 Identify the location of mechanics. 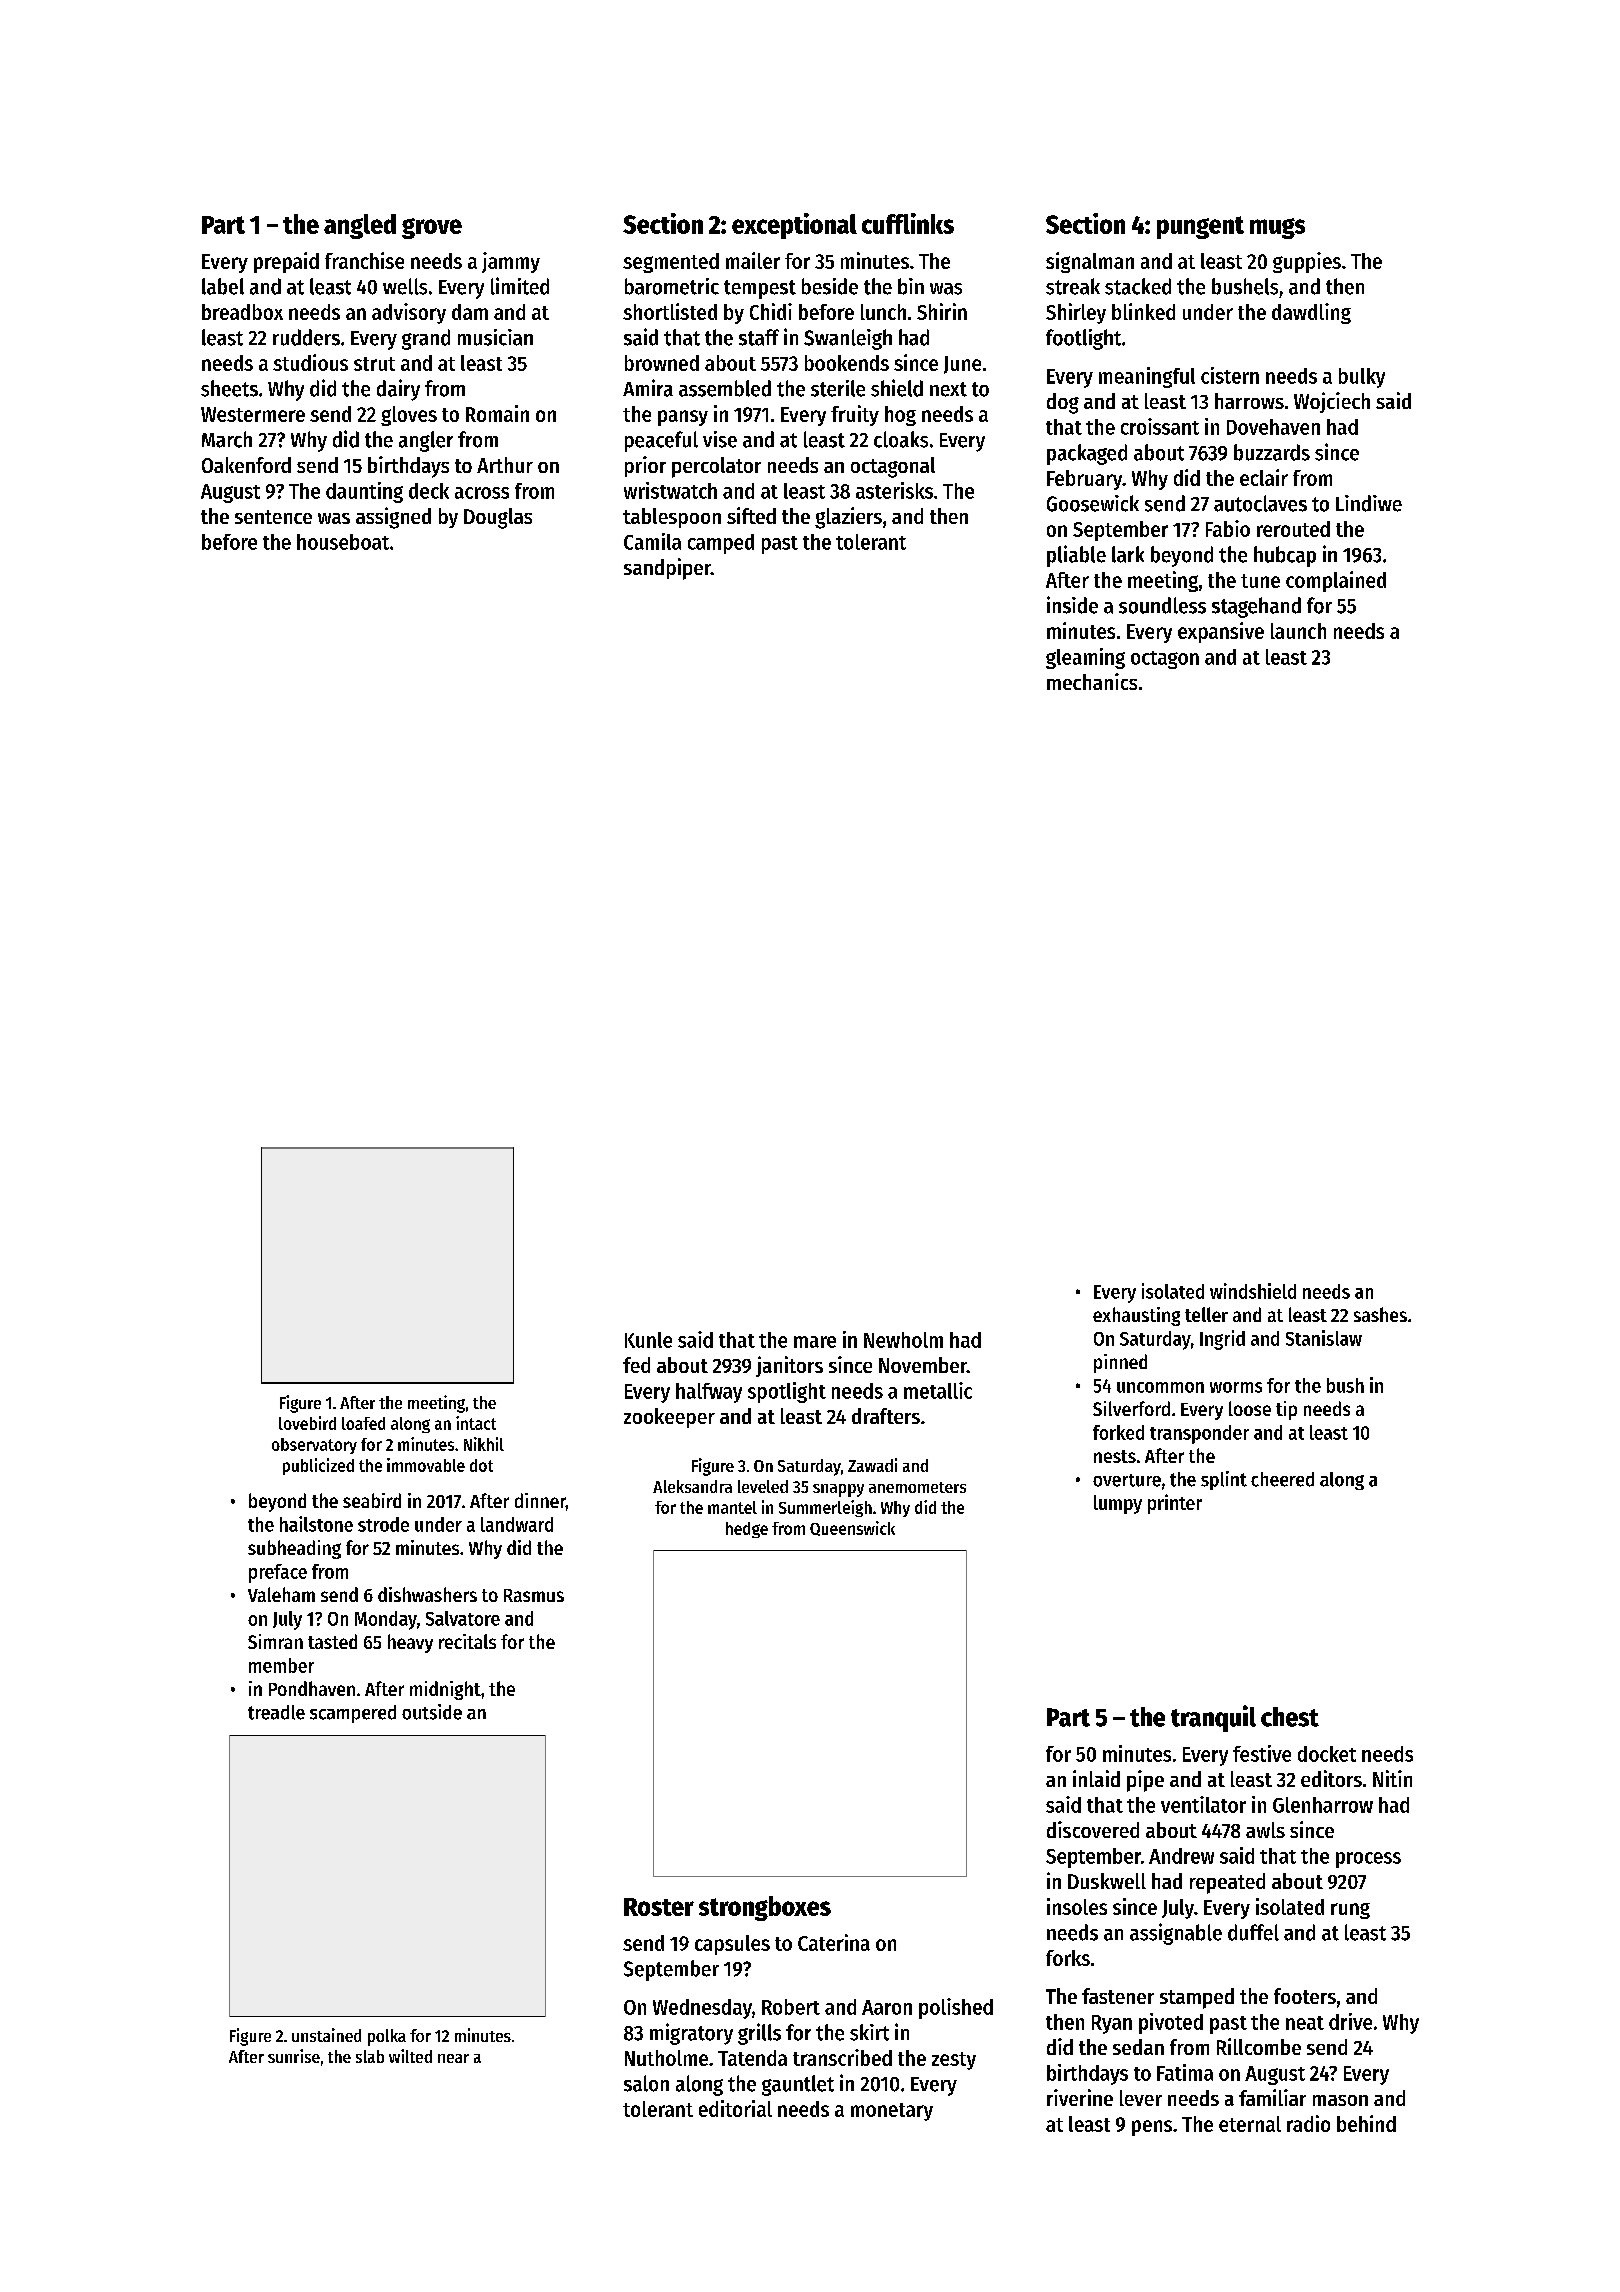
(1092, 681).
